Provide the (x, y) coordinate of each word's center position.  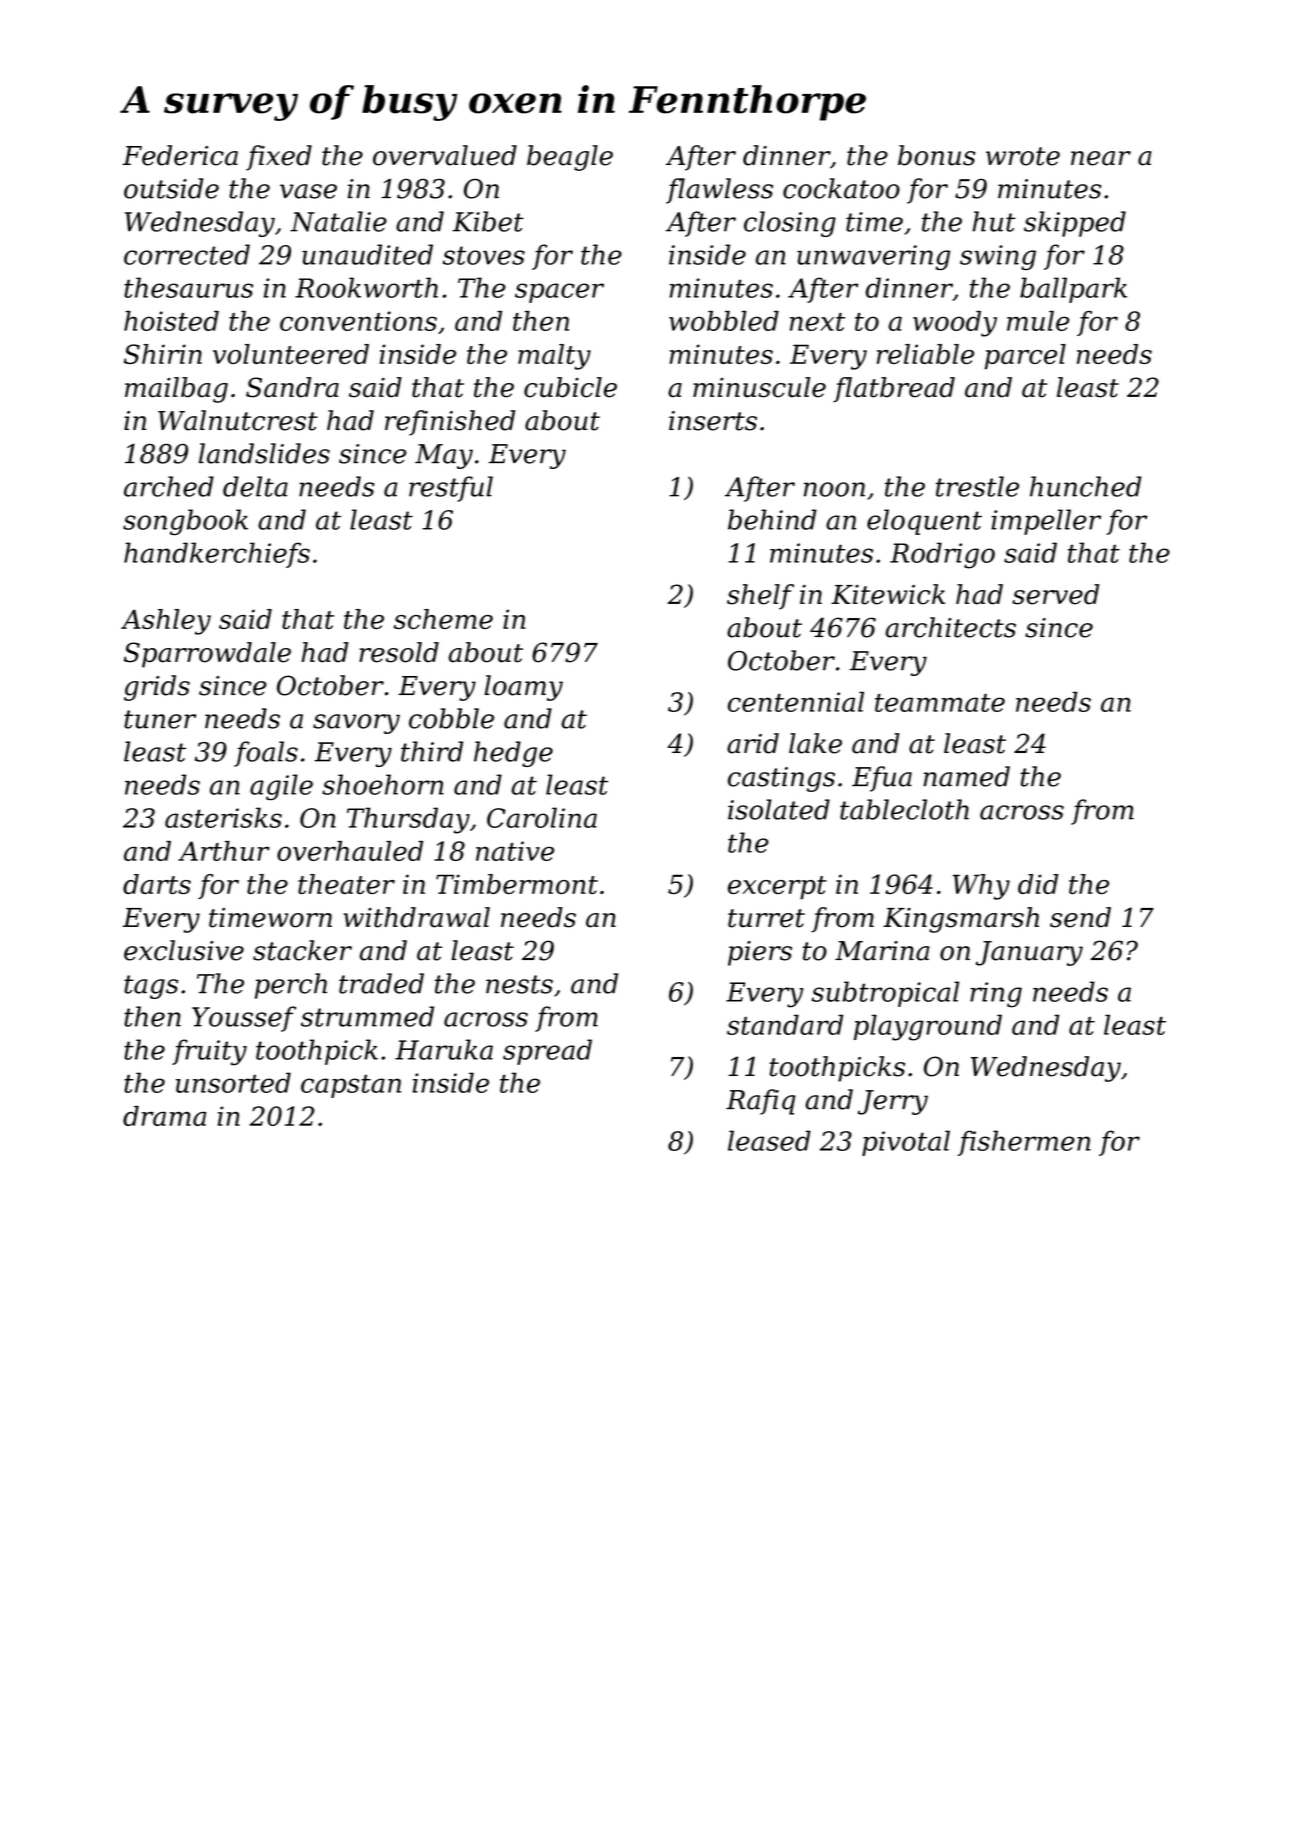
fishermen (1024, 1143)
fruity (209, 1052)
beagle (570, 158)
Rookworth (366, 287)
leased (769, 1140)
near (1101, 158)
